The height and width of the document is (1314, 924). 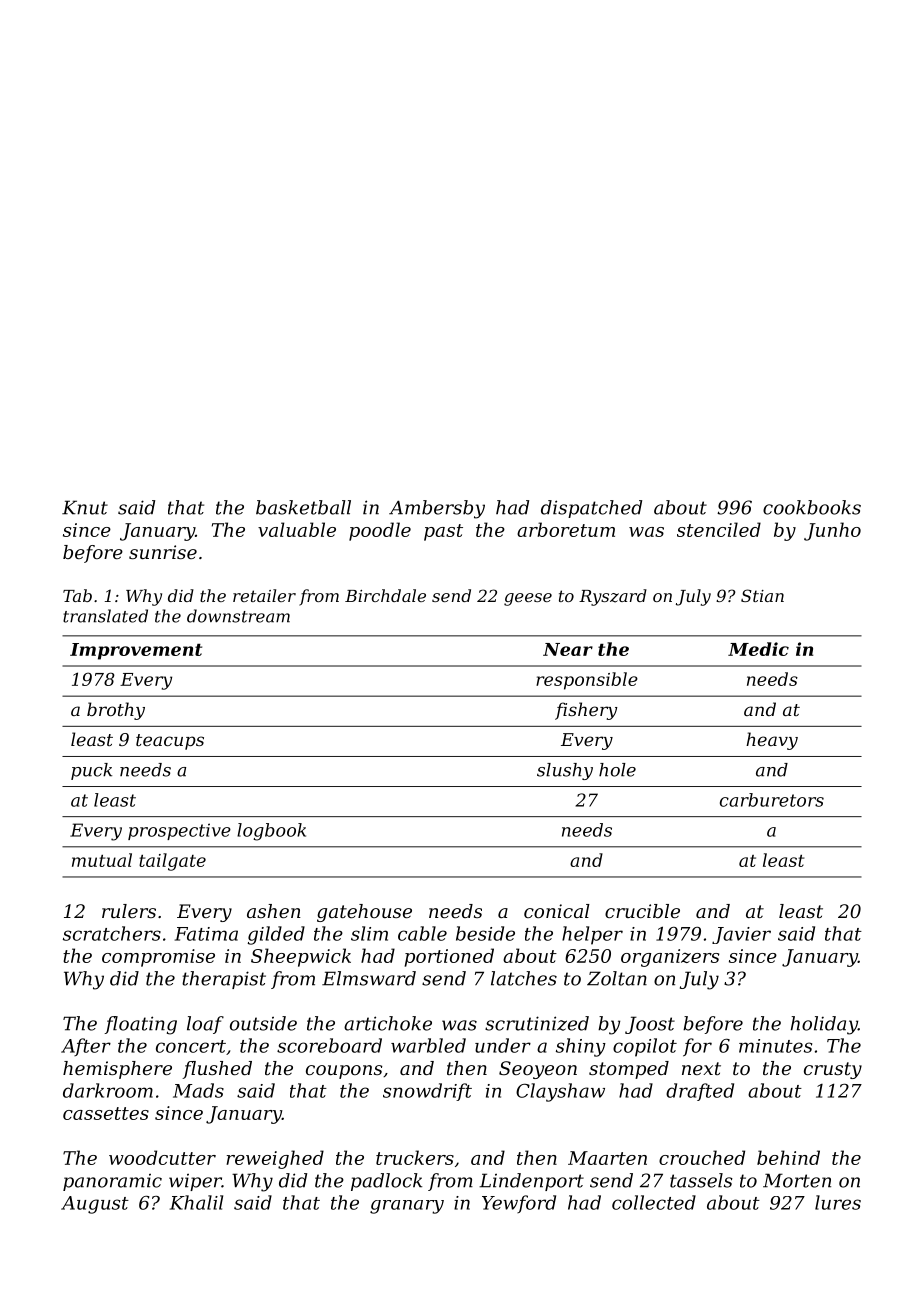 What do you see at coordinates (719, 529) in the document?
I see `stenciled` at bounding box center [719, 529].
